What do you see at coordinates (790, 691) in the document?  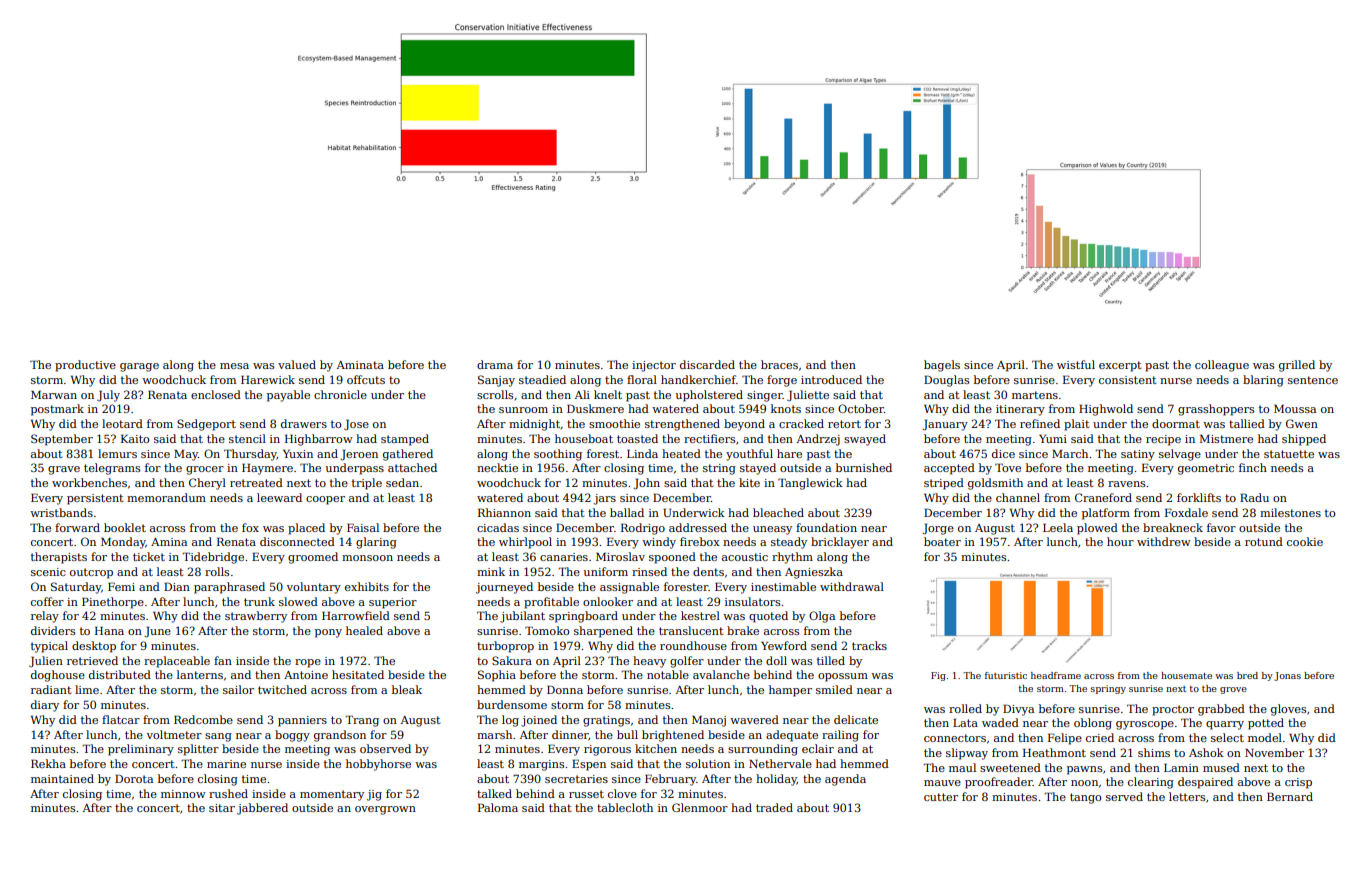 I see `hamper` at bounding box center [790, 691].
